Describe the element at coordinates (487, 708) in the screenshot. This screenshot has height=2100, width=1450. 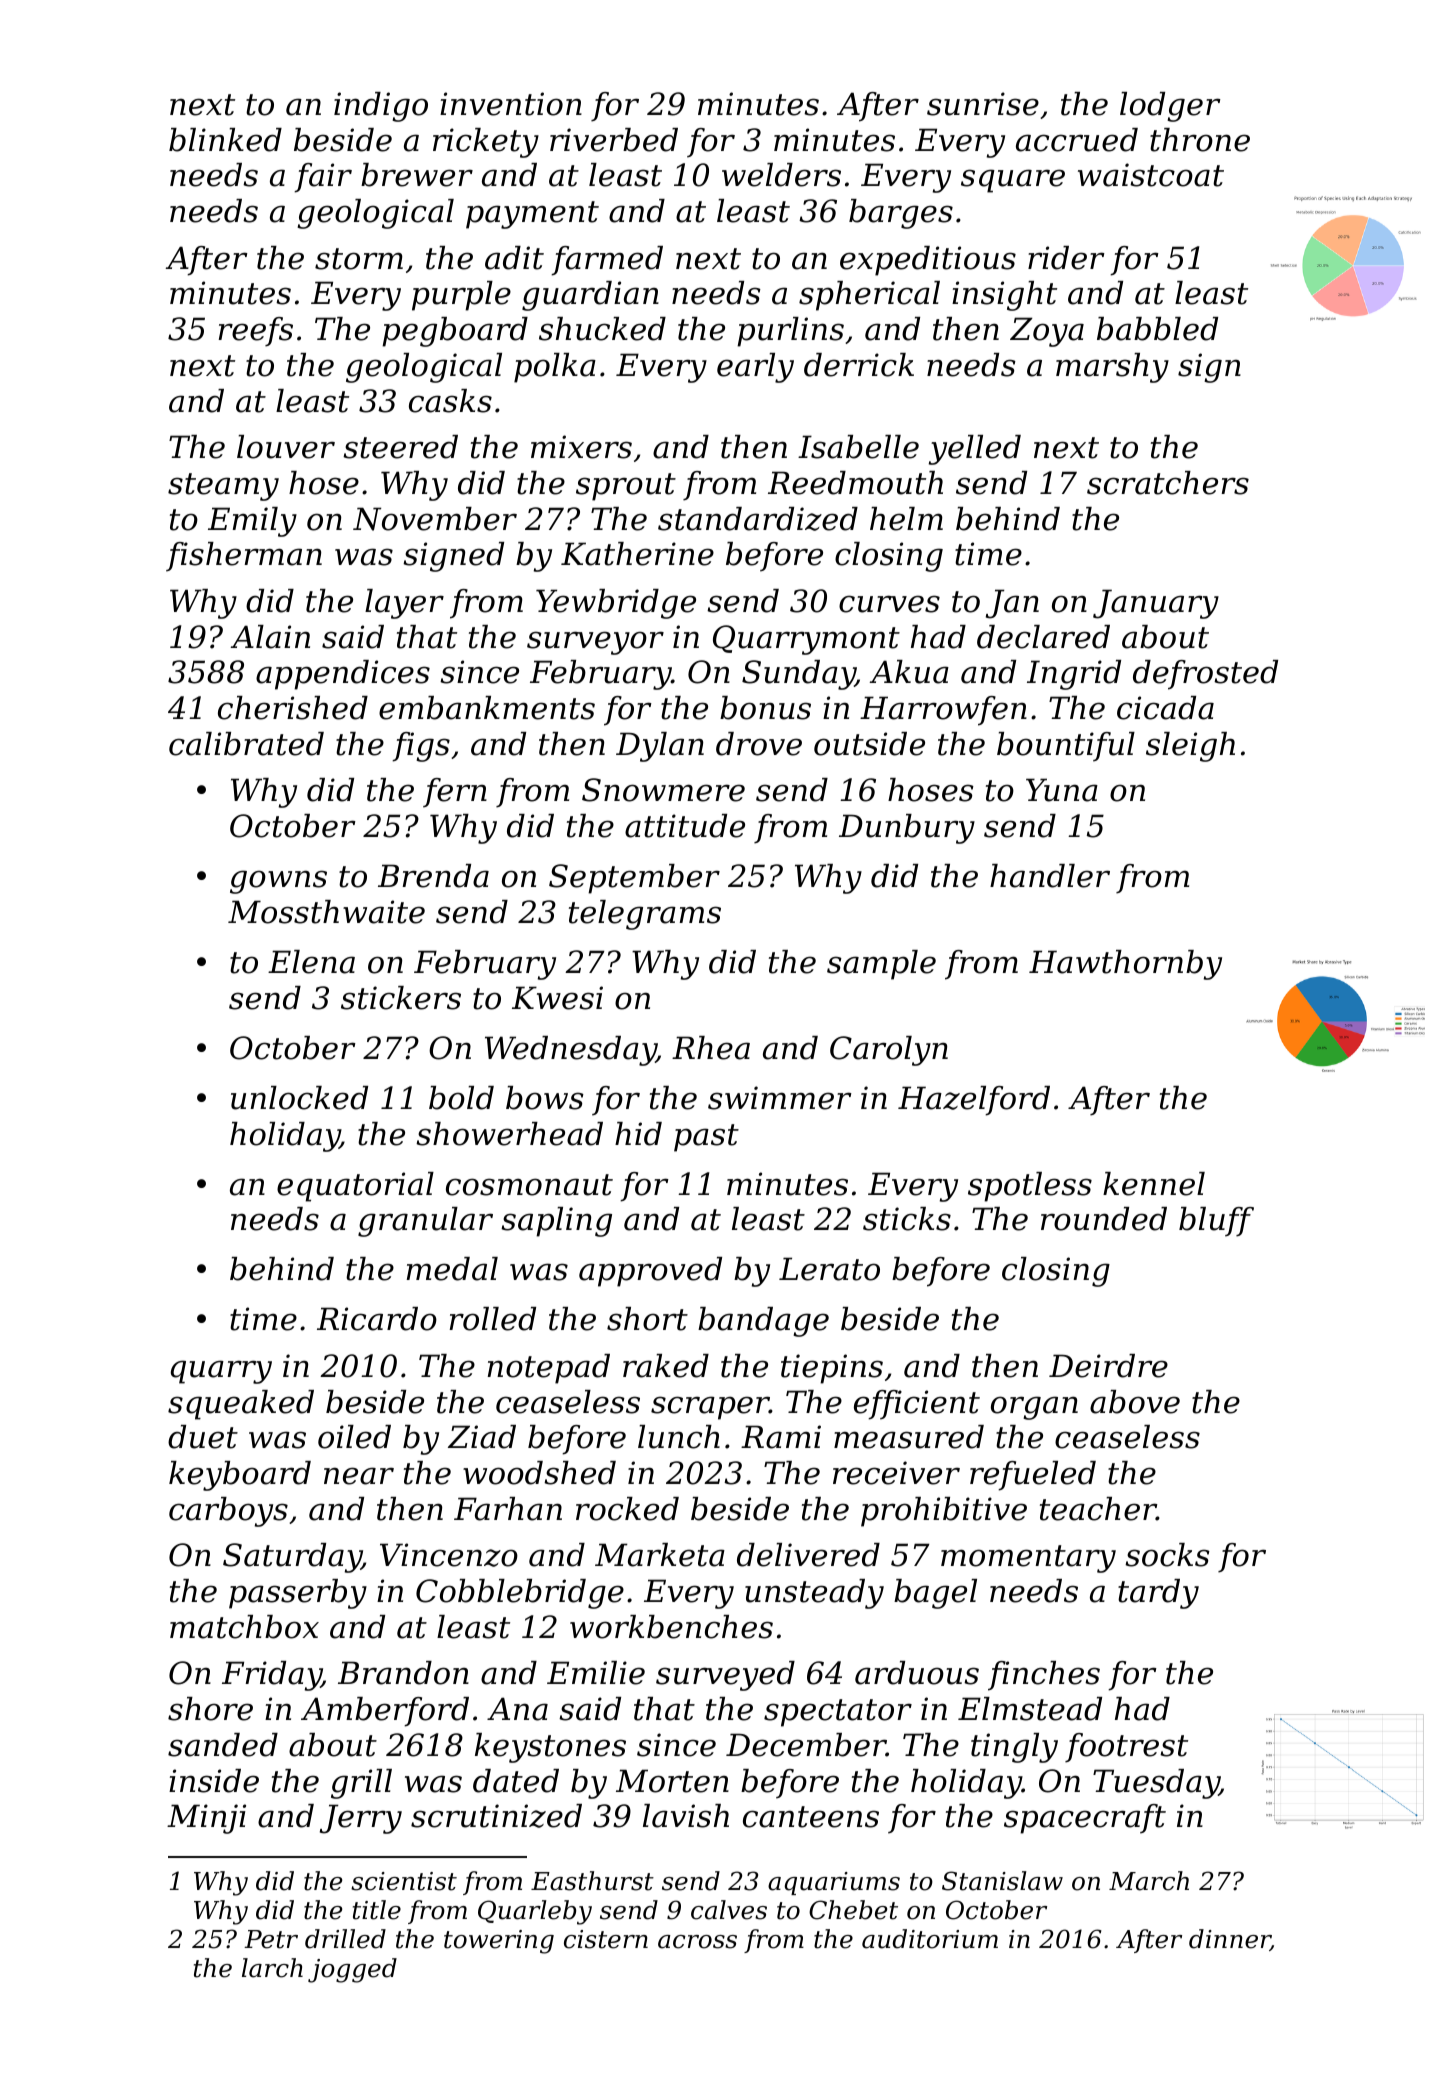
I see `embankments` at that location.
